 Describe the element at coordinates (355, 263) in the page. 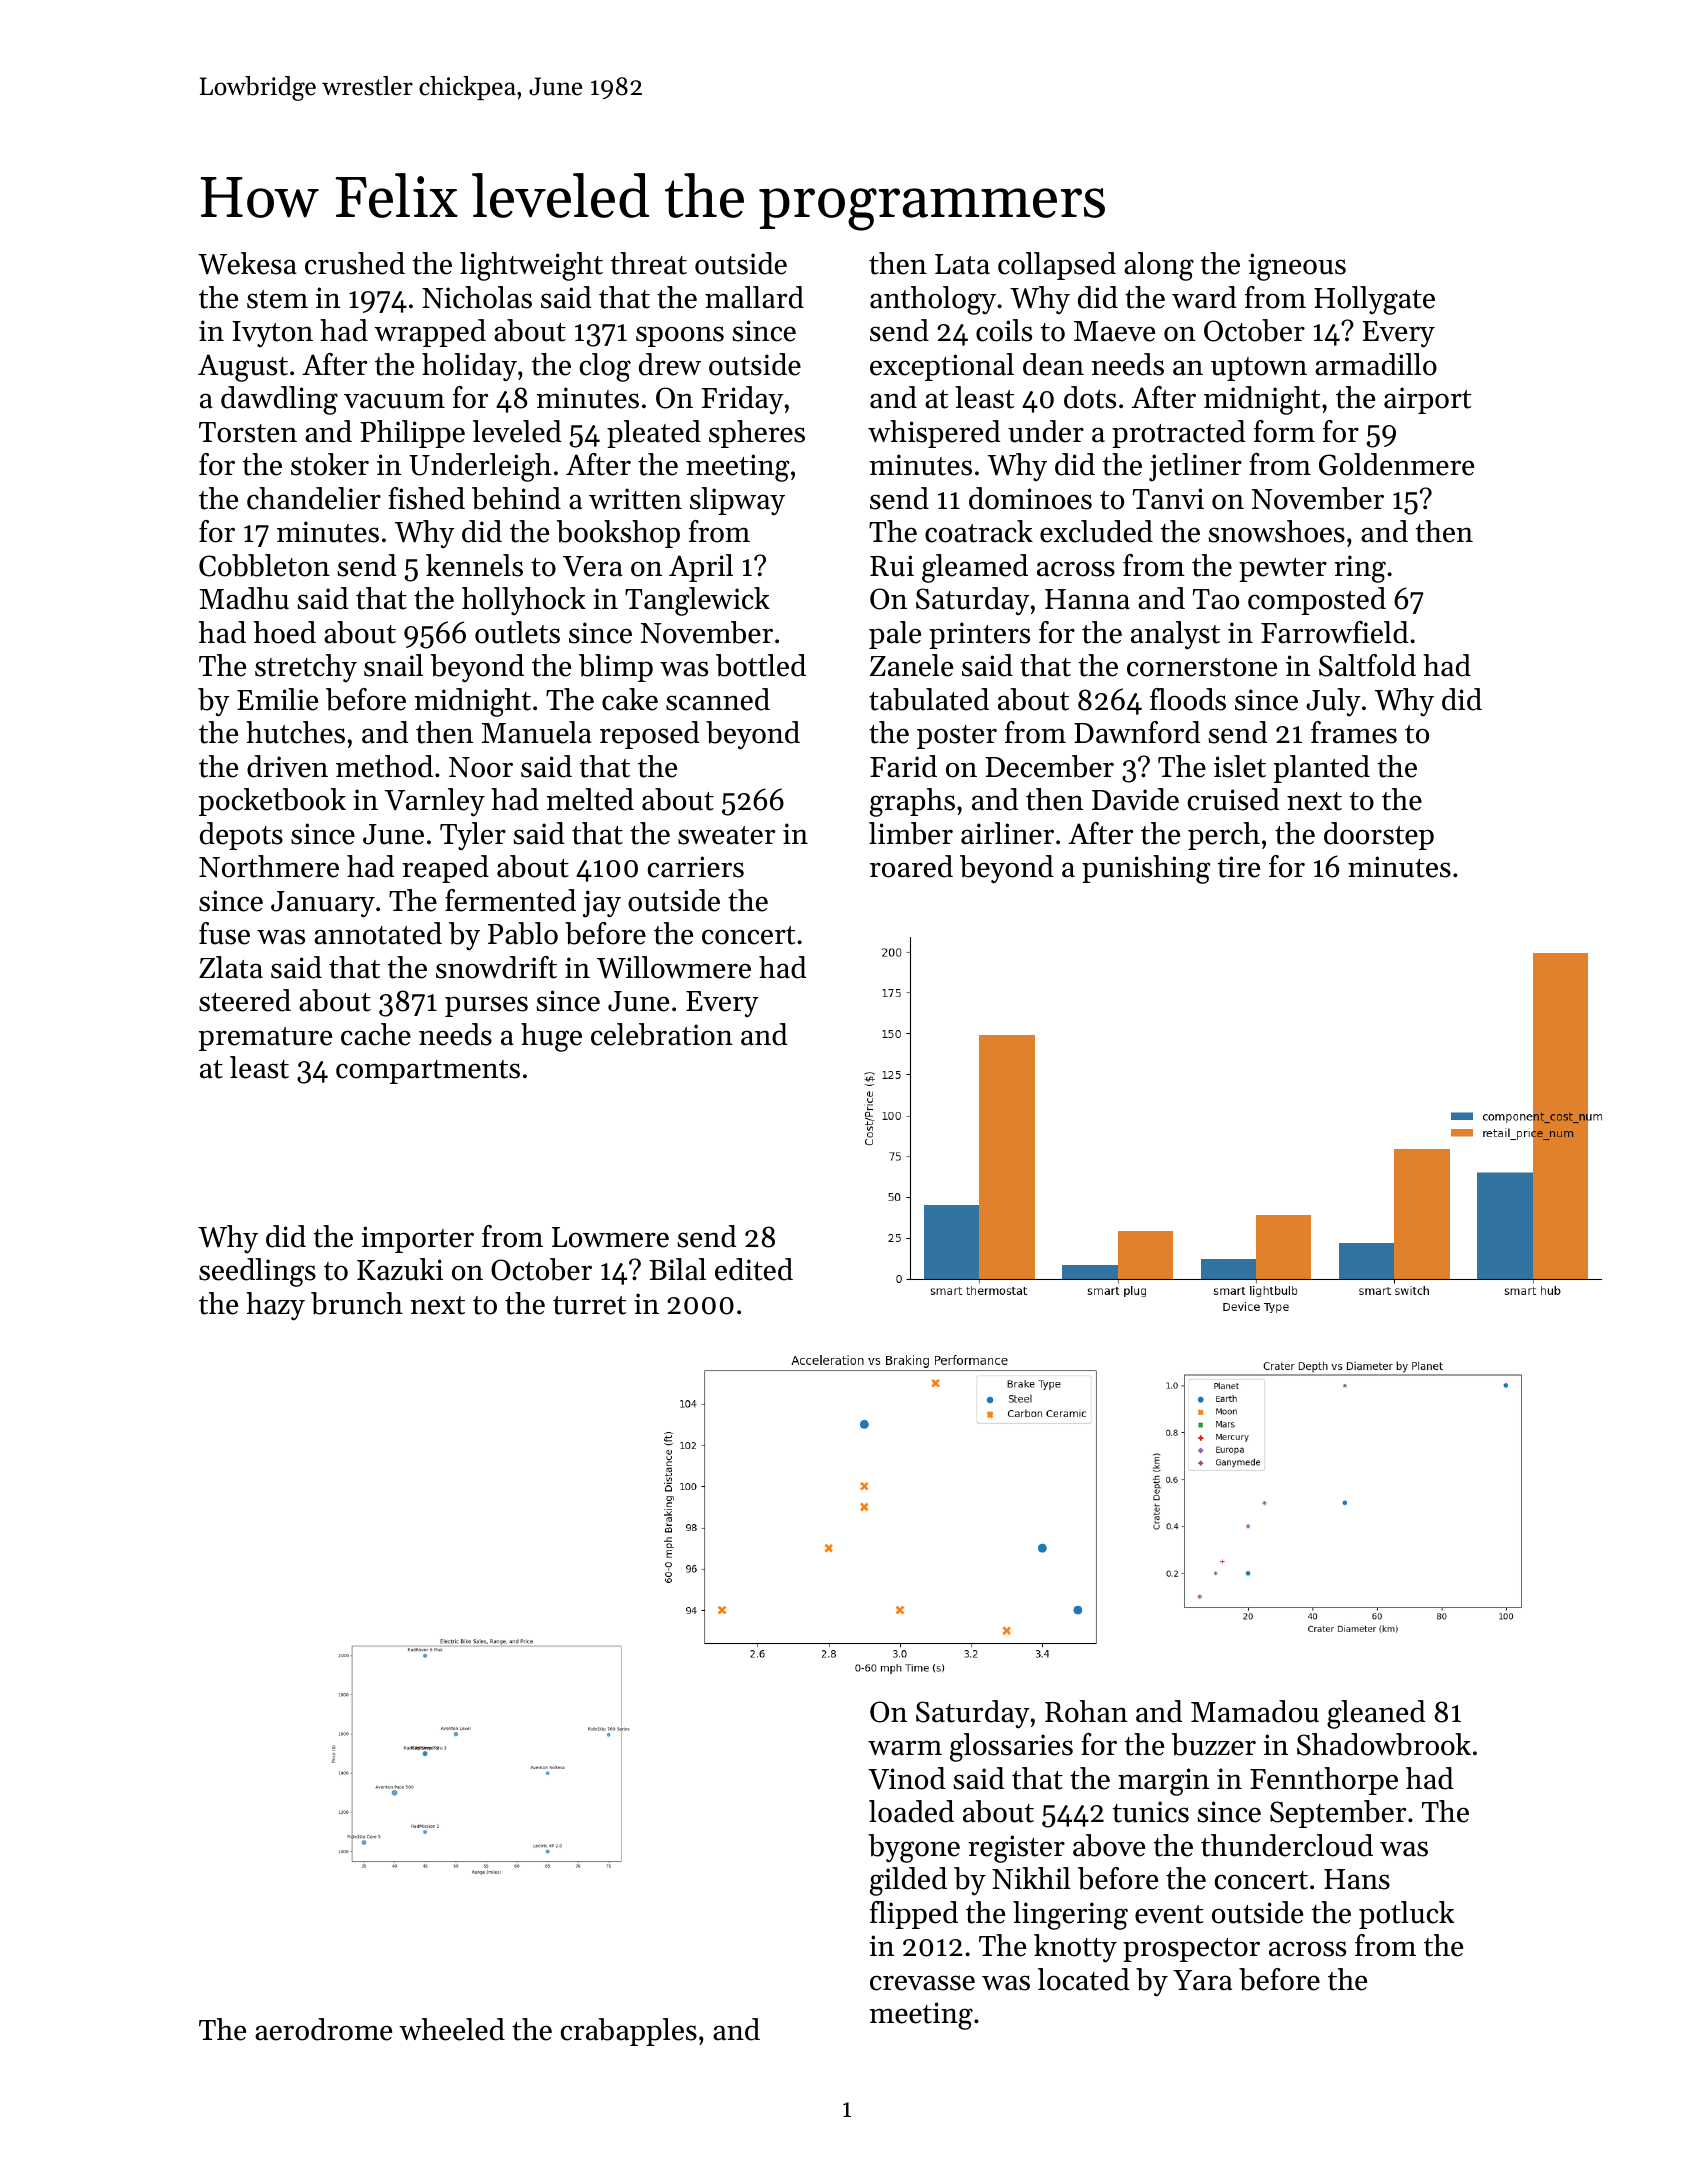

I see `crushed` at that location.
